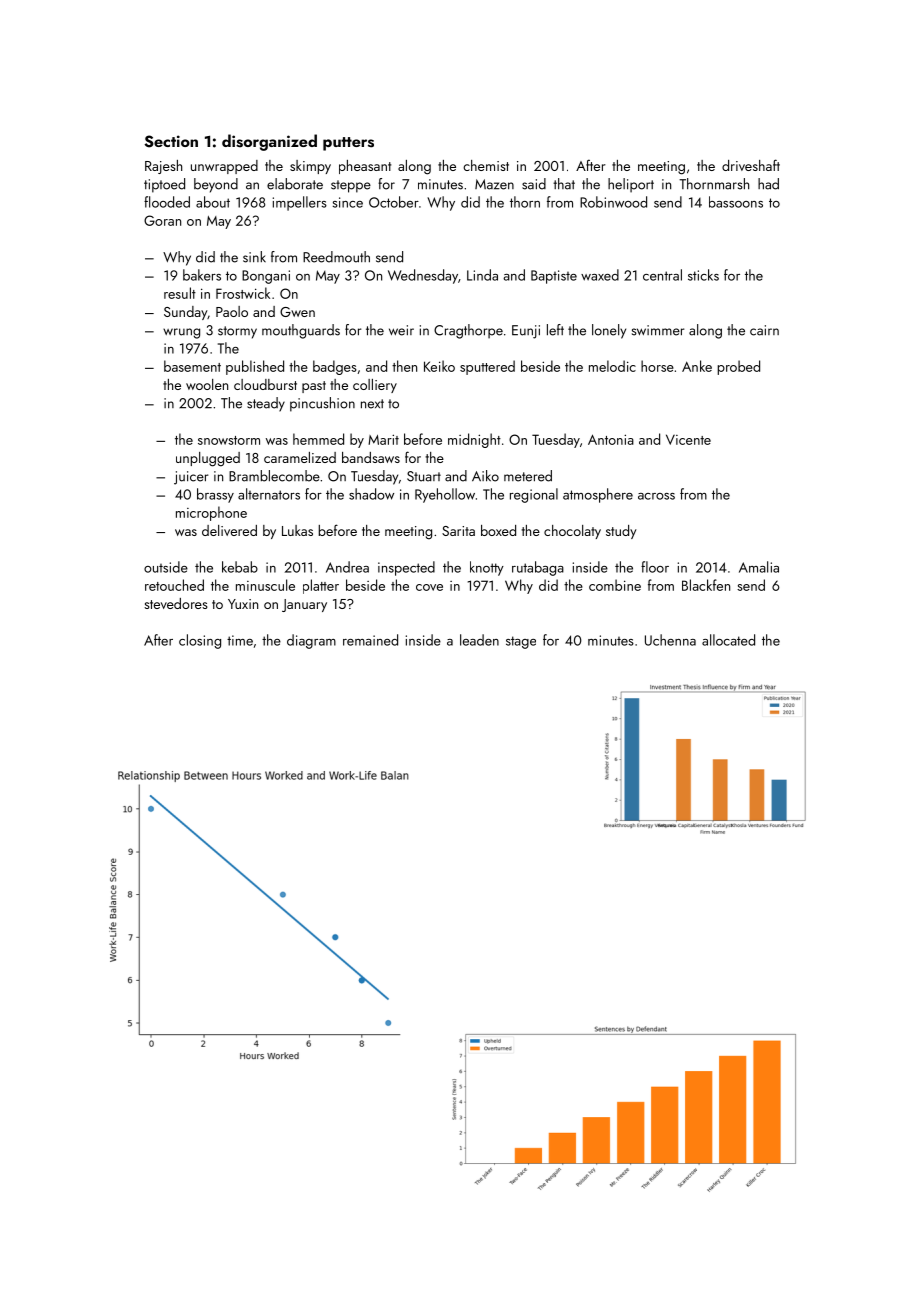 This screenshot has height=1314, width=924. What do you see at coordinates (269, 142) in the screenshot?
I see `disorganized` at bounding box center [269, 142].
